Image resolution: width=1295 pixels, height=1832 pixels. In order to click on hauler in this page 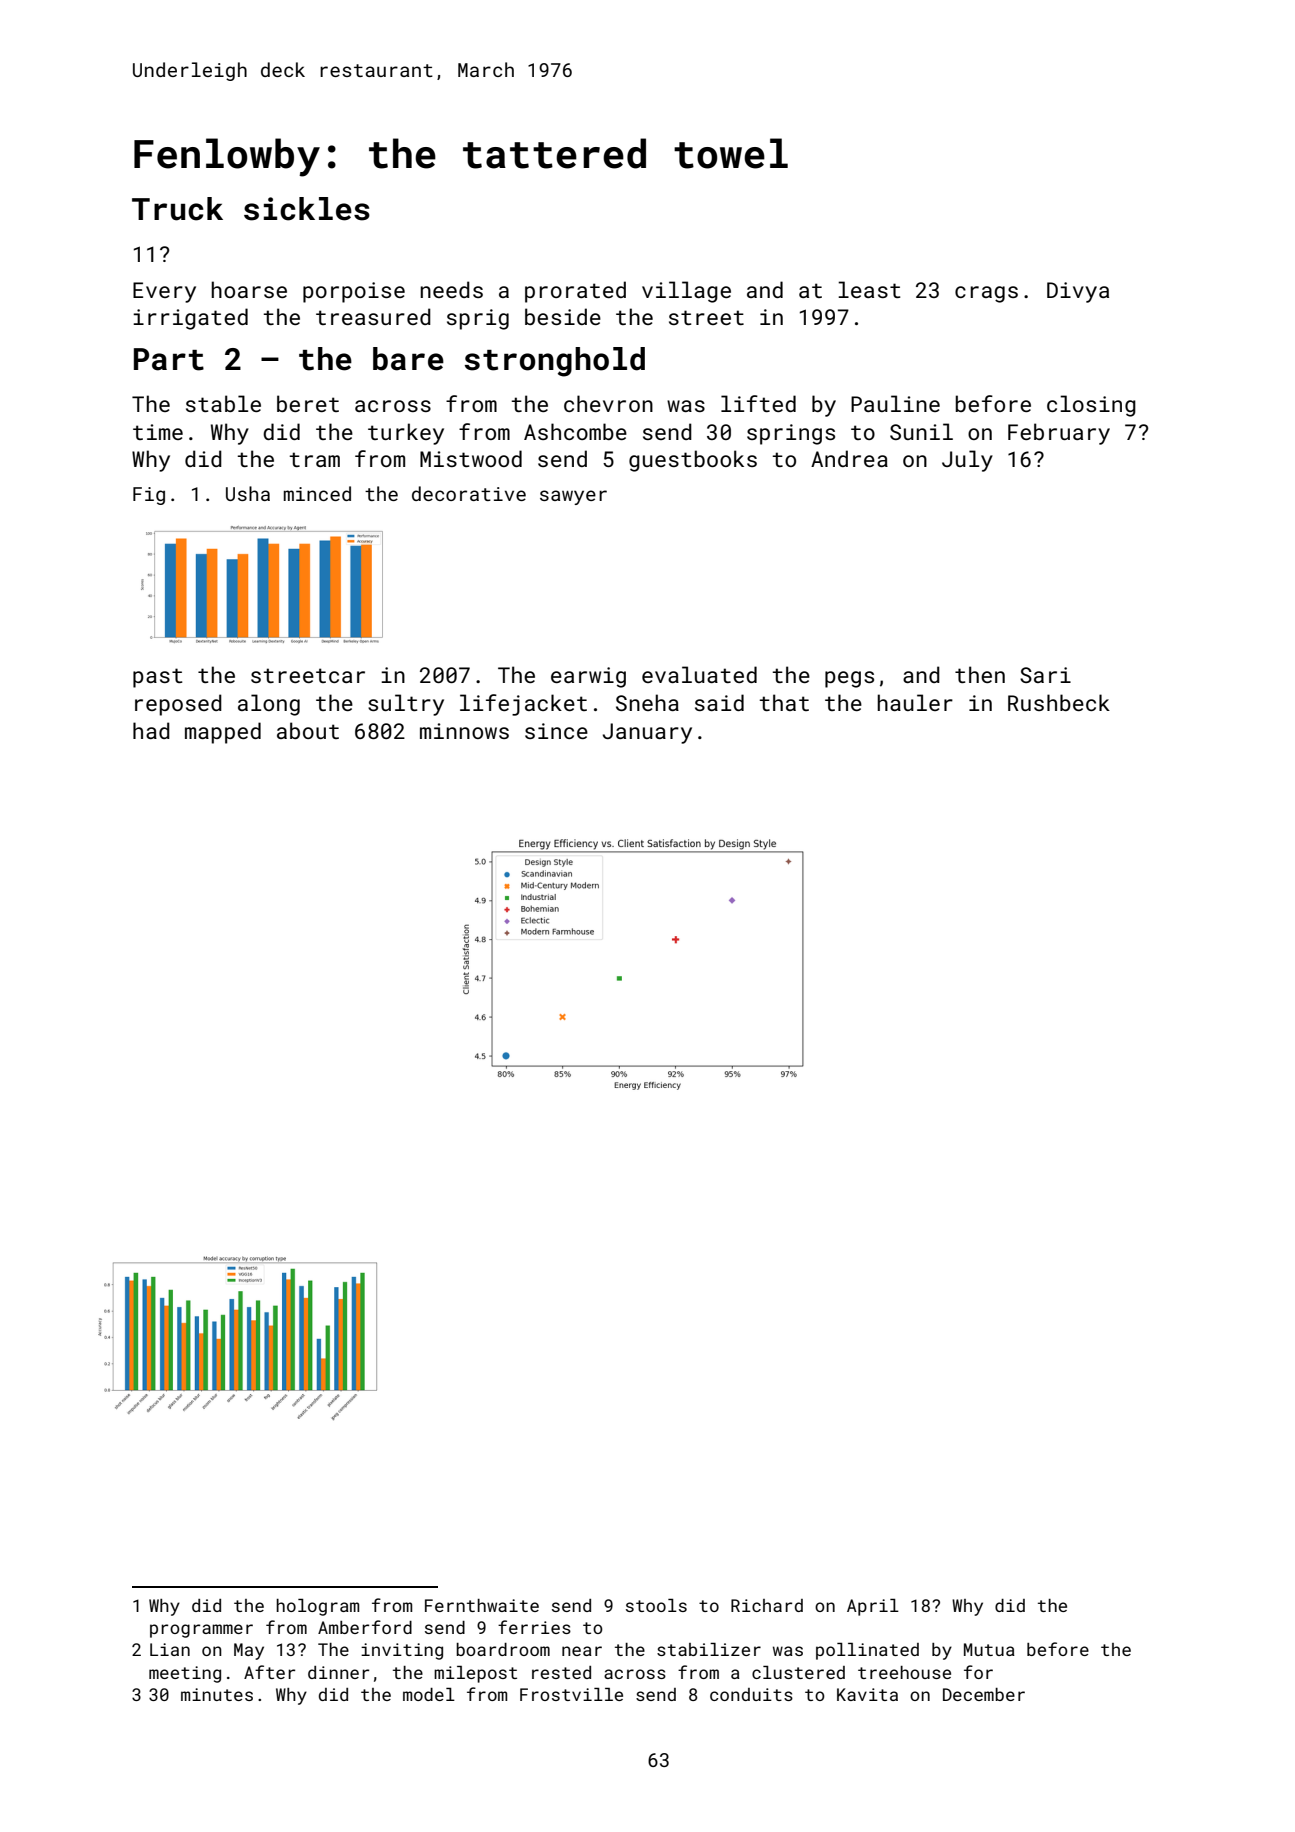, I will do `click(915, 702)`.
